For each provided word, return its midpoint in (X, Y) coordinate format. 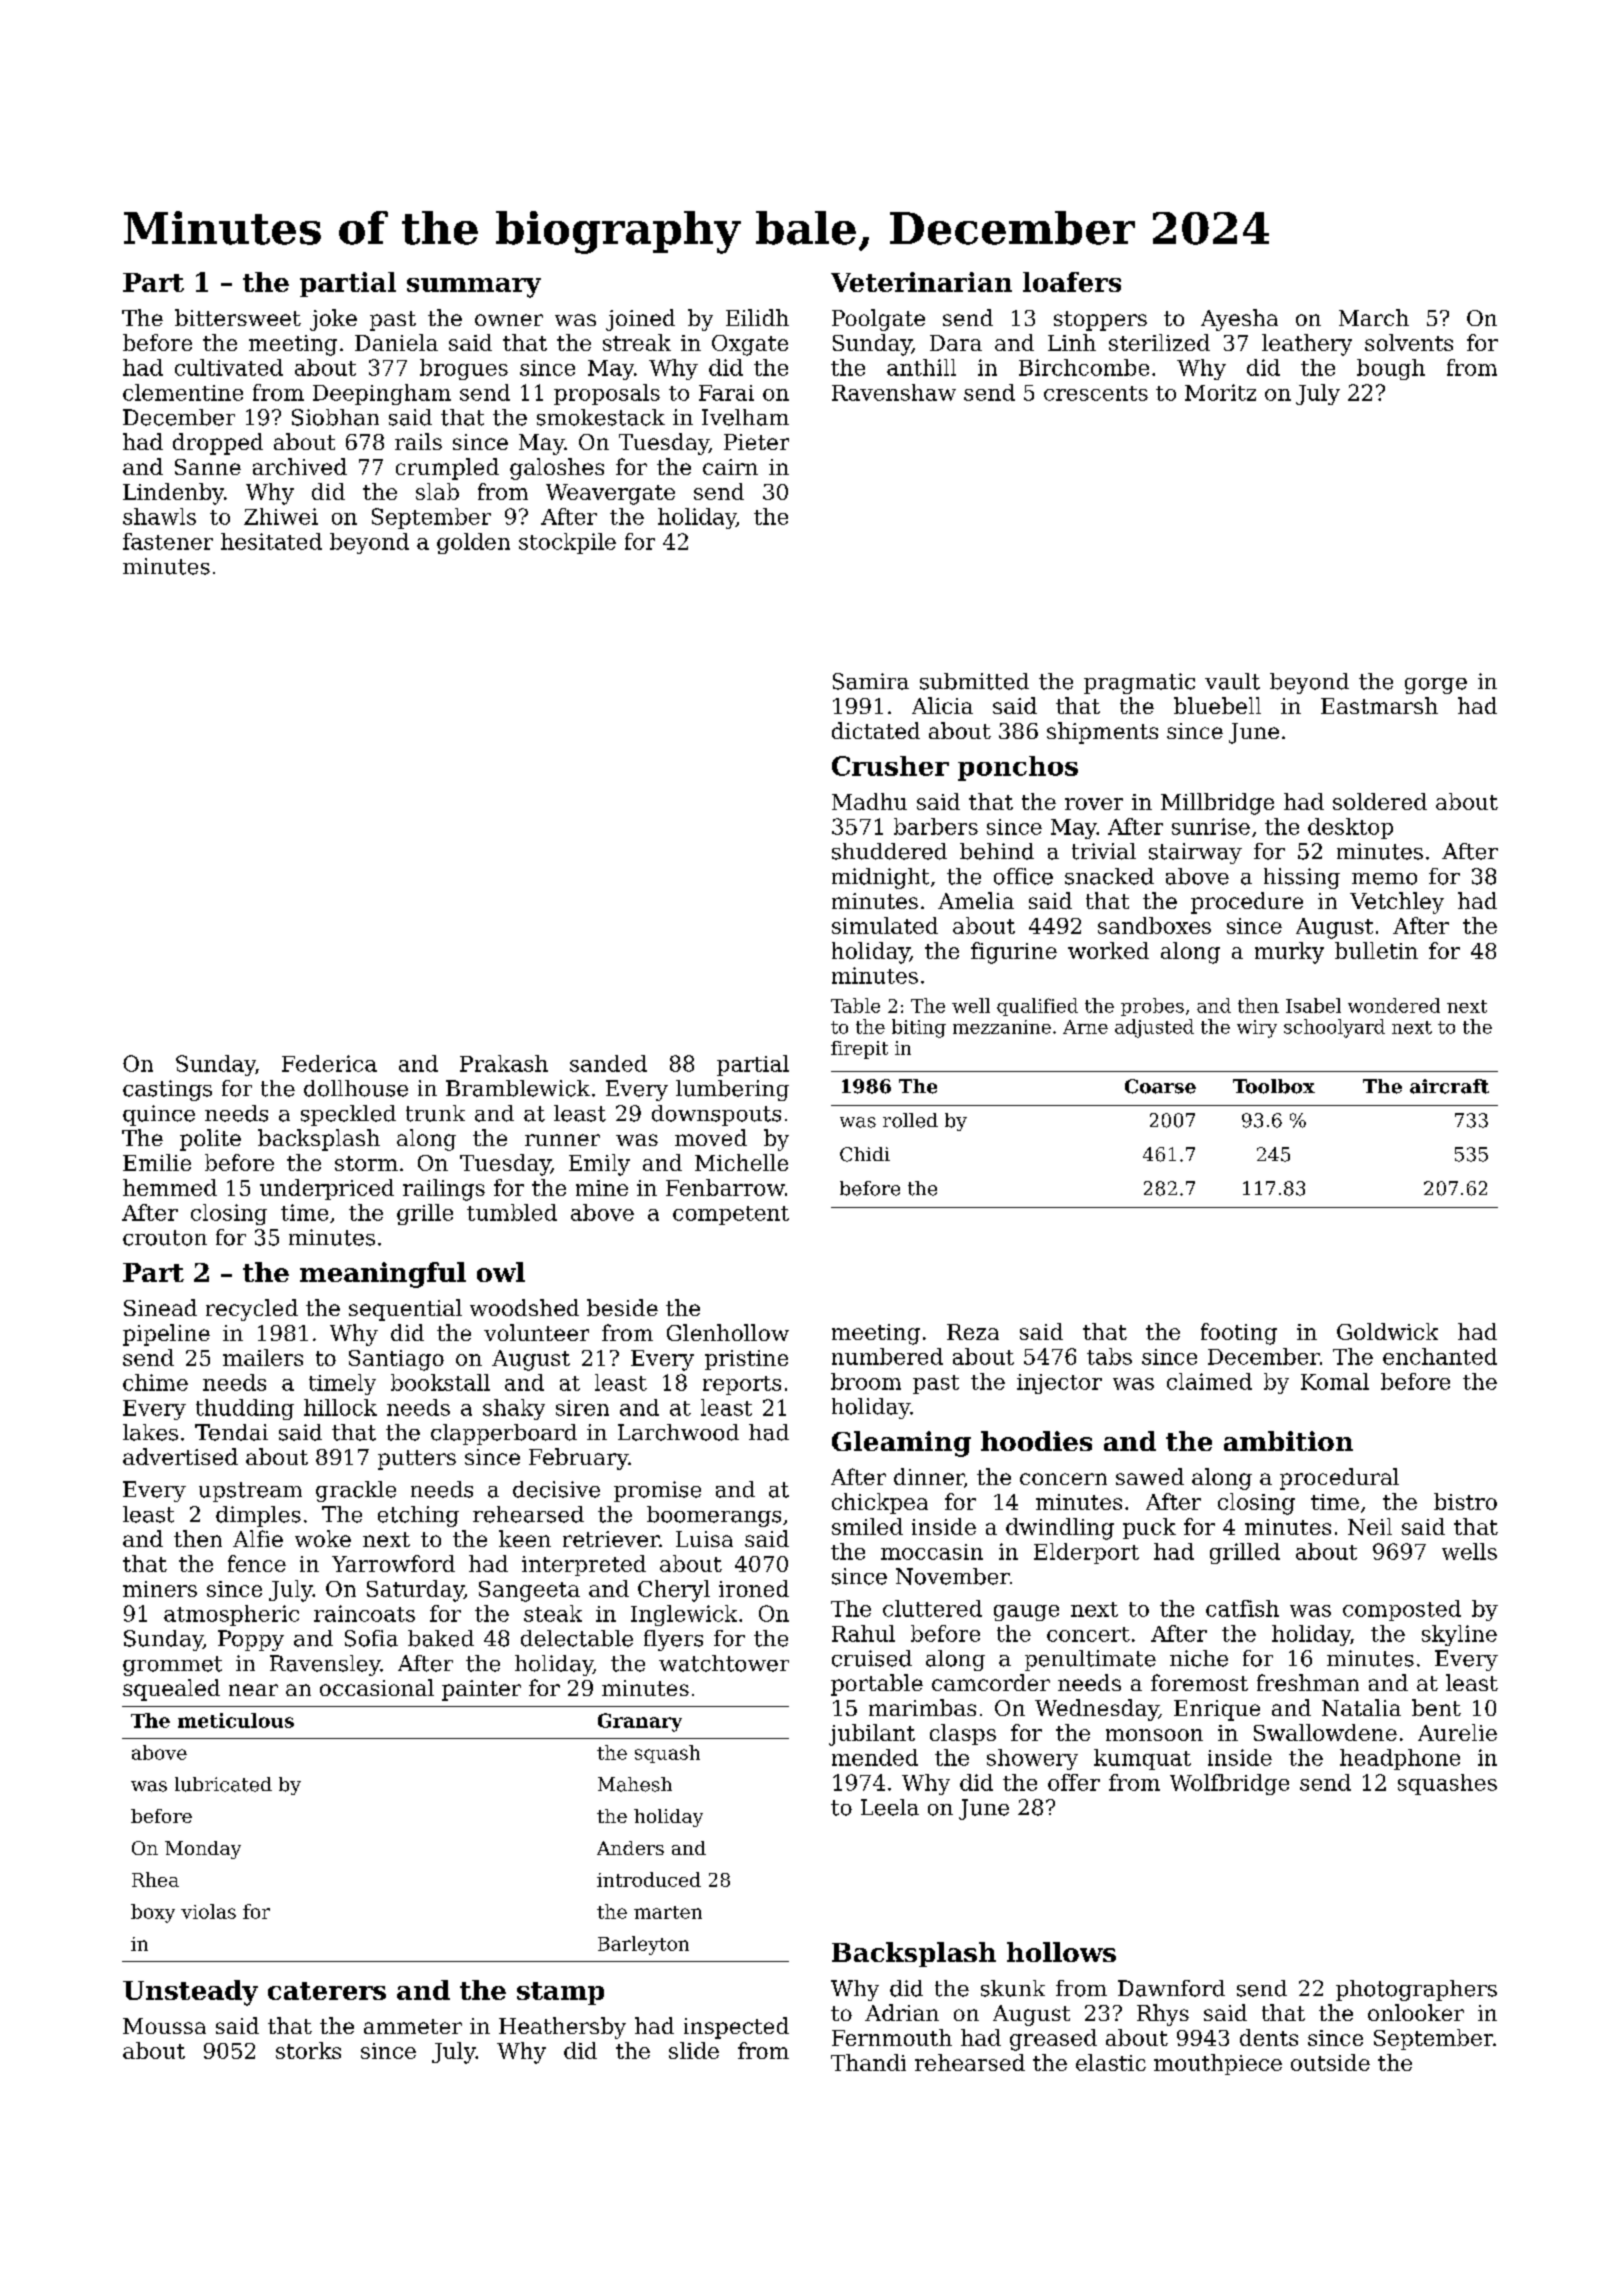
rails (418, 441)
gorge (1436, 686)
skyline (1459, 1635)
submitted (974, 681)
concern (1063, 1479)
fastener (168, 541)
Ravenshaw (894, 392)
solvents (1409, 342)
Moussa (164, 2026)
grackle (356, 1491)
